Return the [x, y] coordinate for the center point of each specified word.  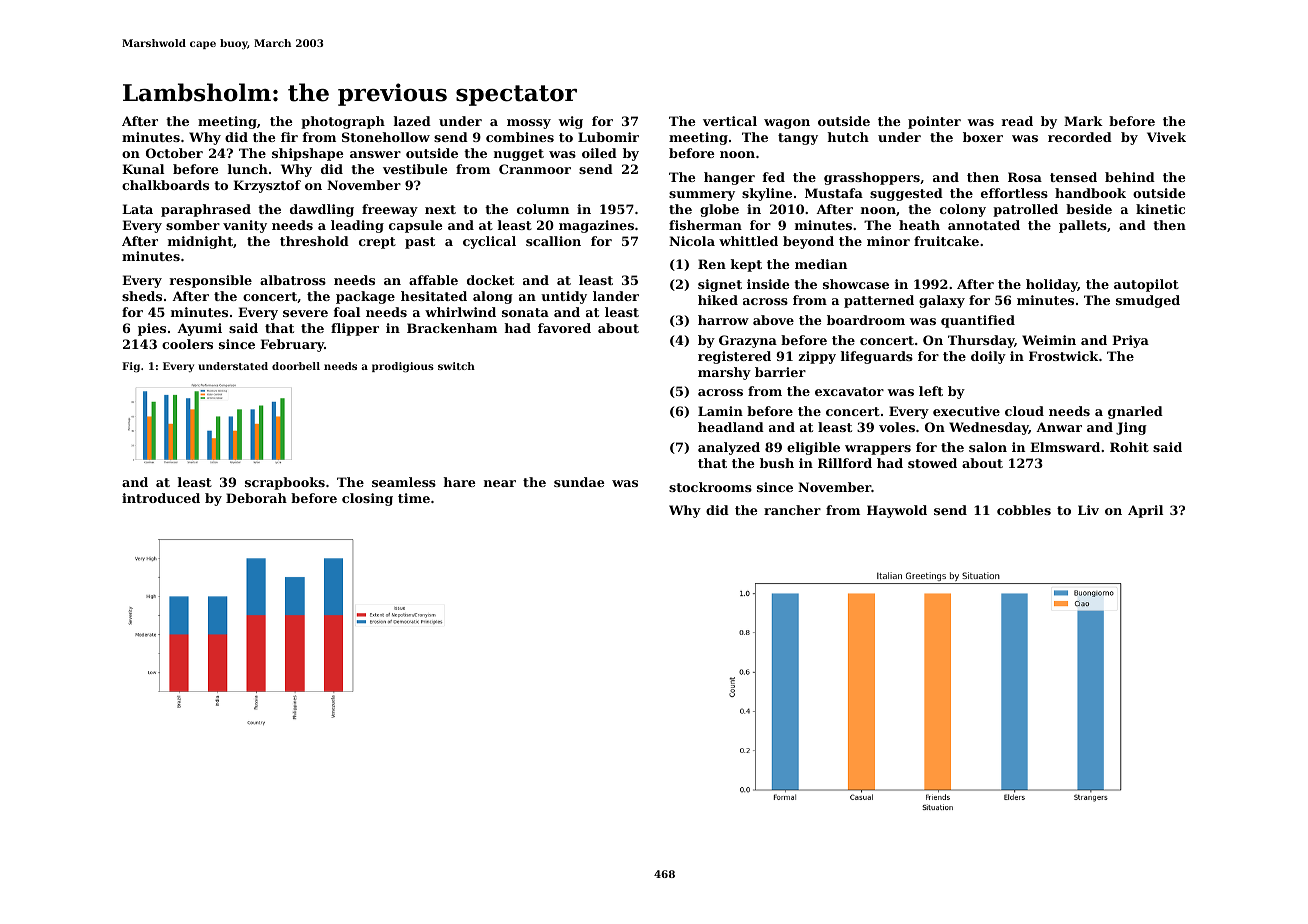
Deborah [256, 498]
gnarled [1135, 412]
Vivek [1166, 137]
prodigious [403, 367]
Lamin [720, 411]
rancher [792, 510]
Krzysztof [267, 186]
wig [571, 122]
